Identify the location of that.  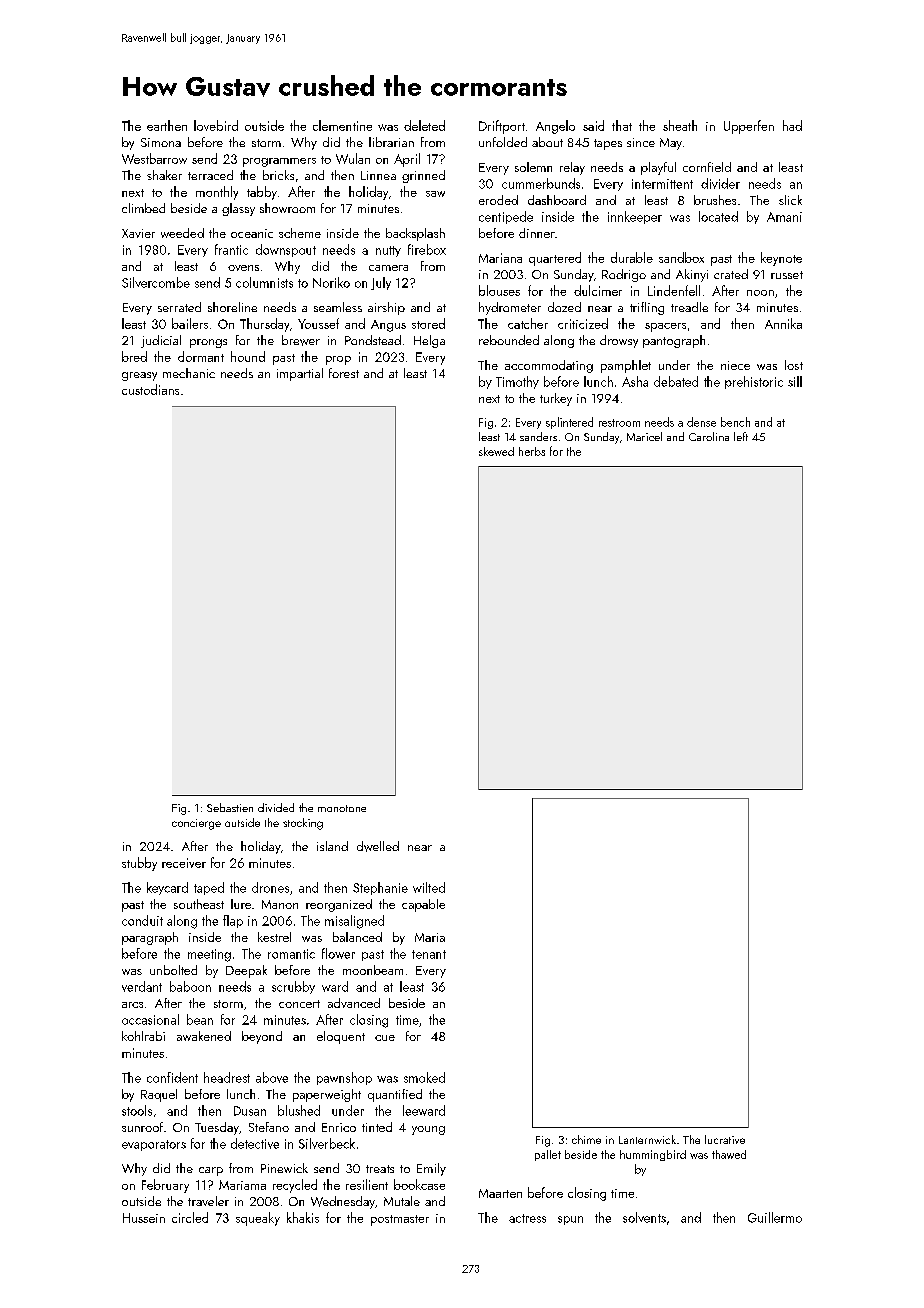
(622, 125).
